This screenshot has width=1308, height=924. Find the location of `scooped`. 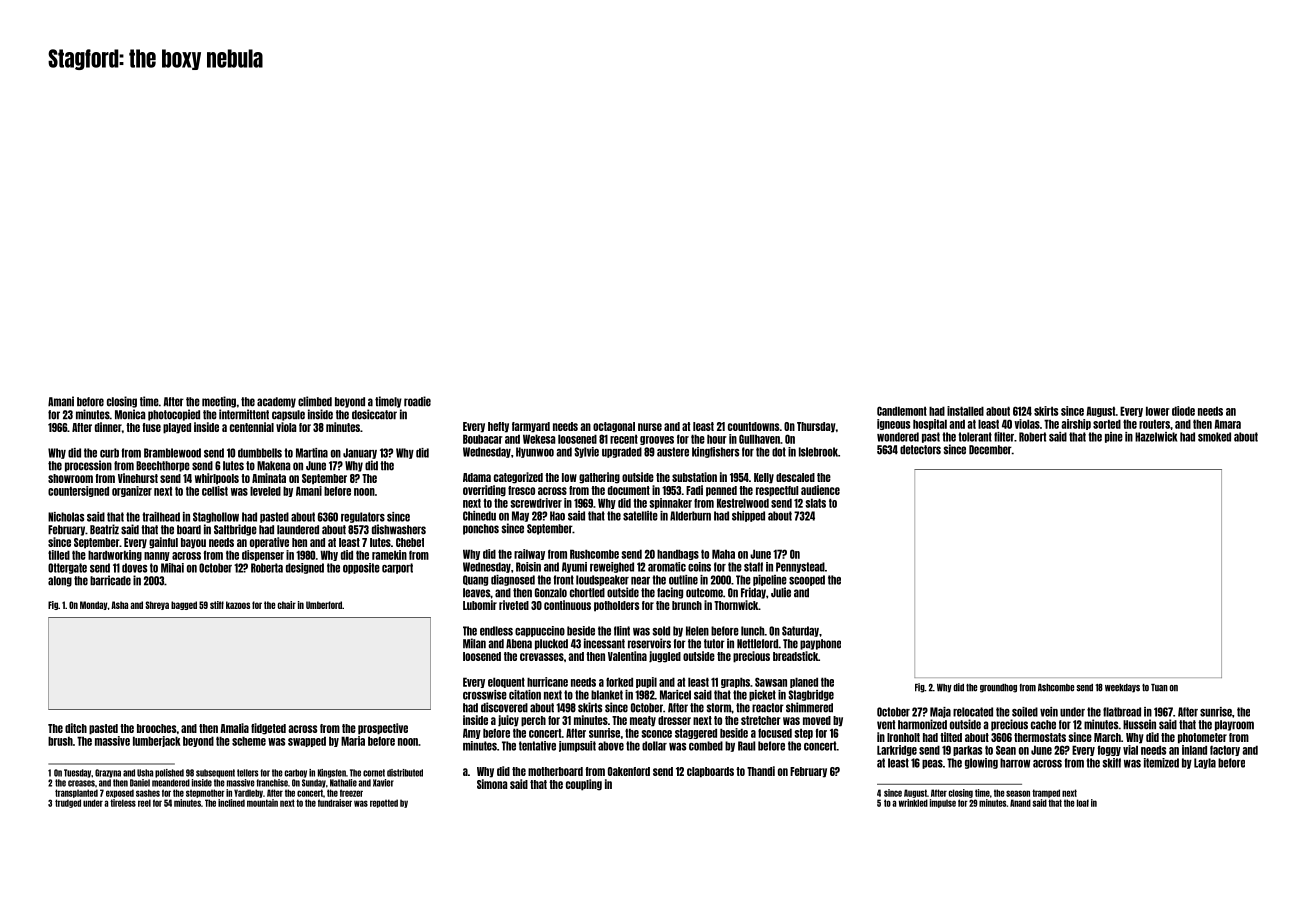

scooped is located at coordinates (807, 580).
